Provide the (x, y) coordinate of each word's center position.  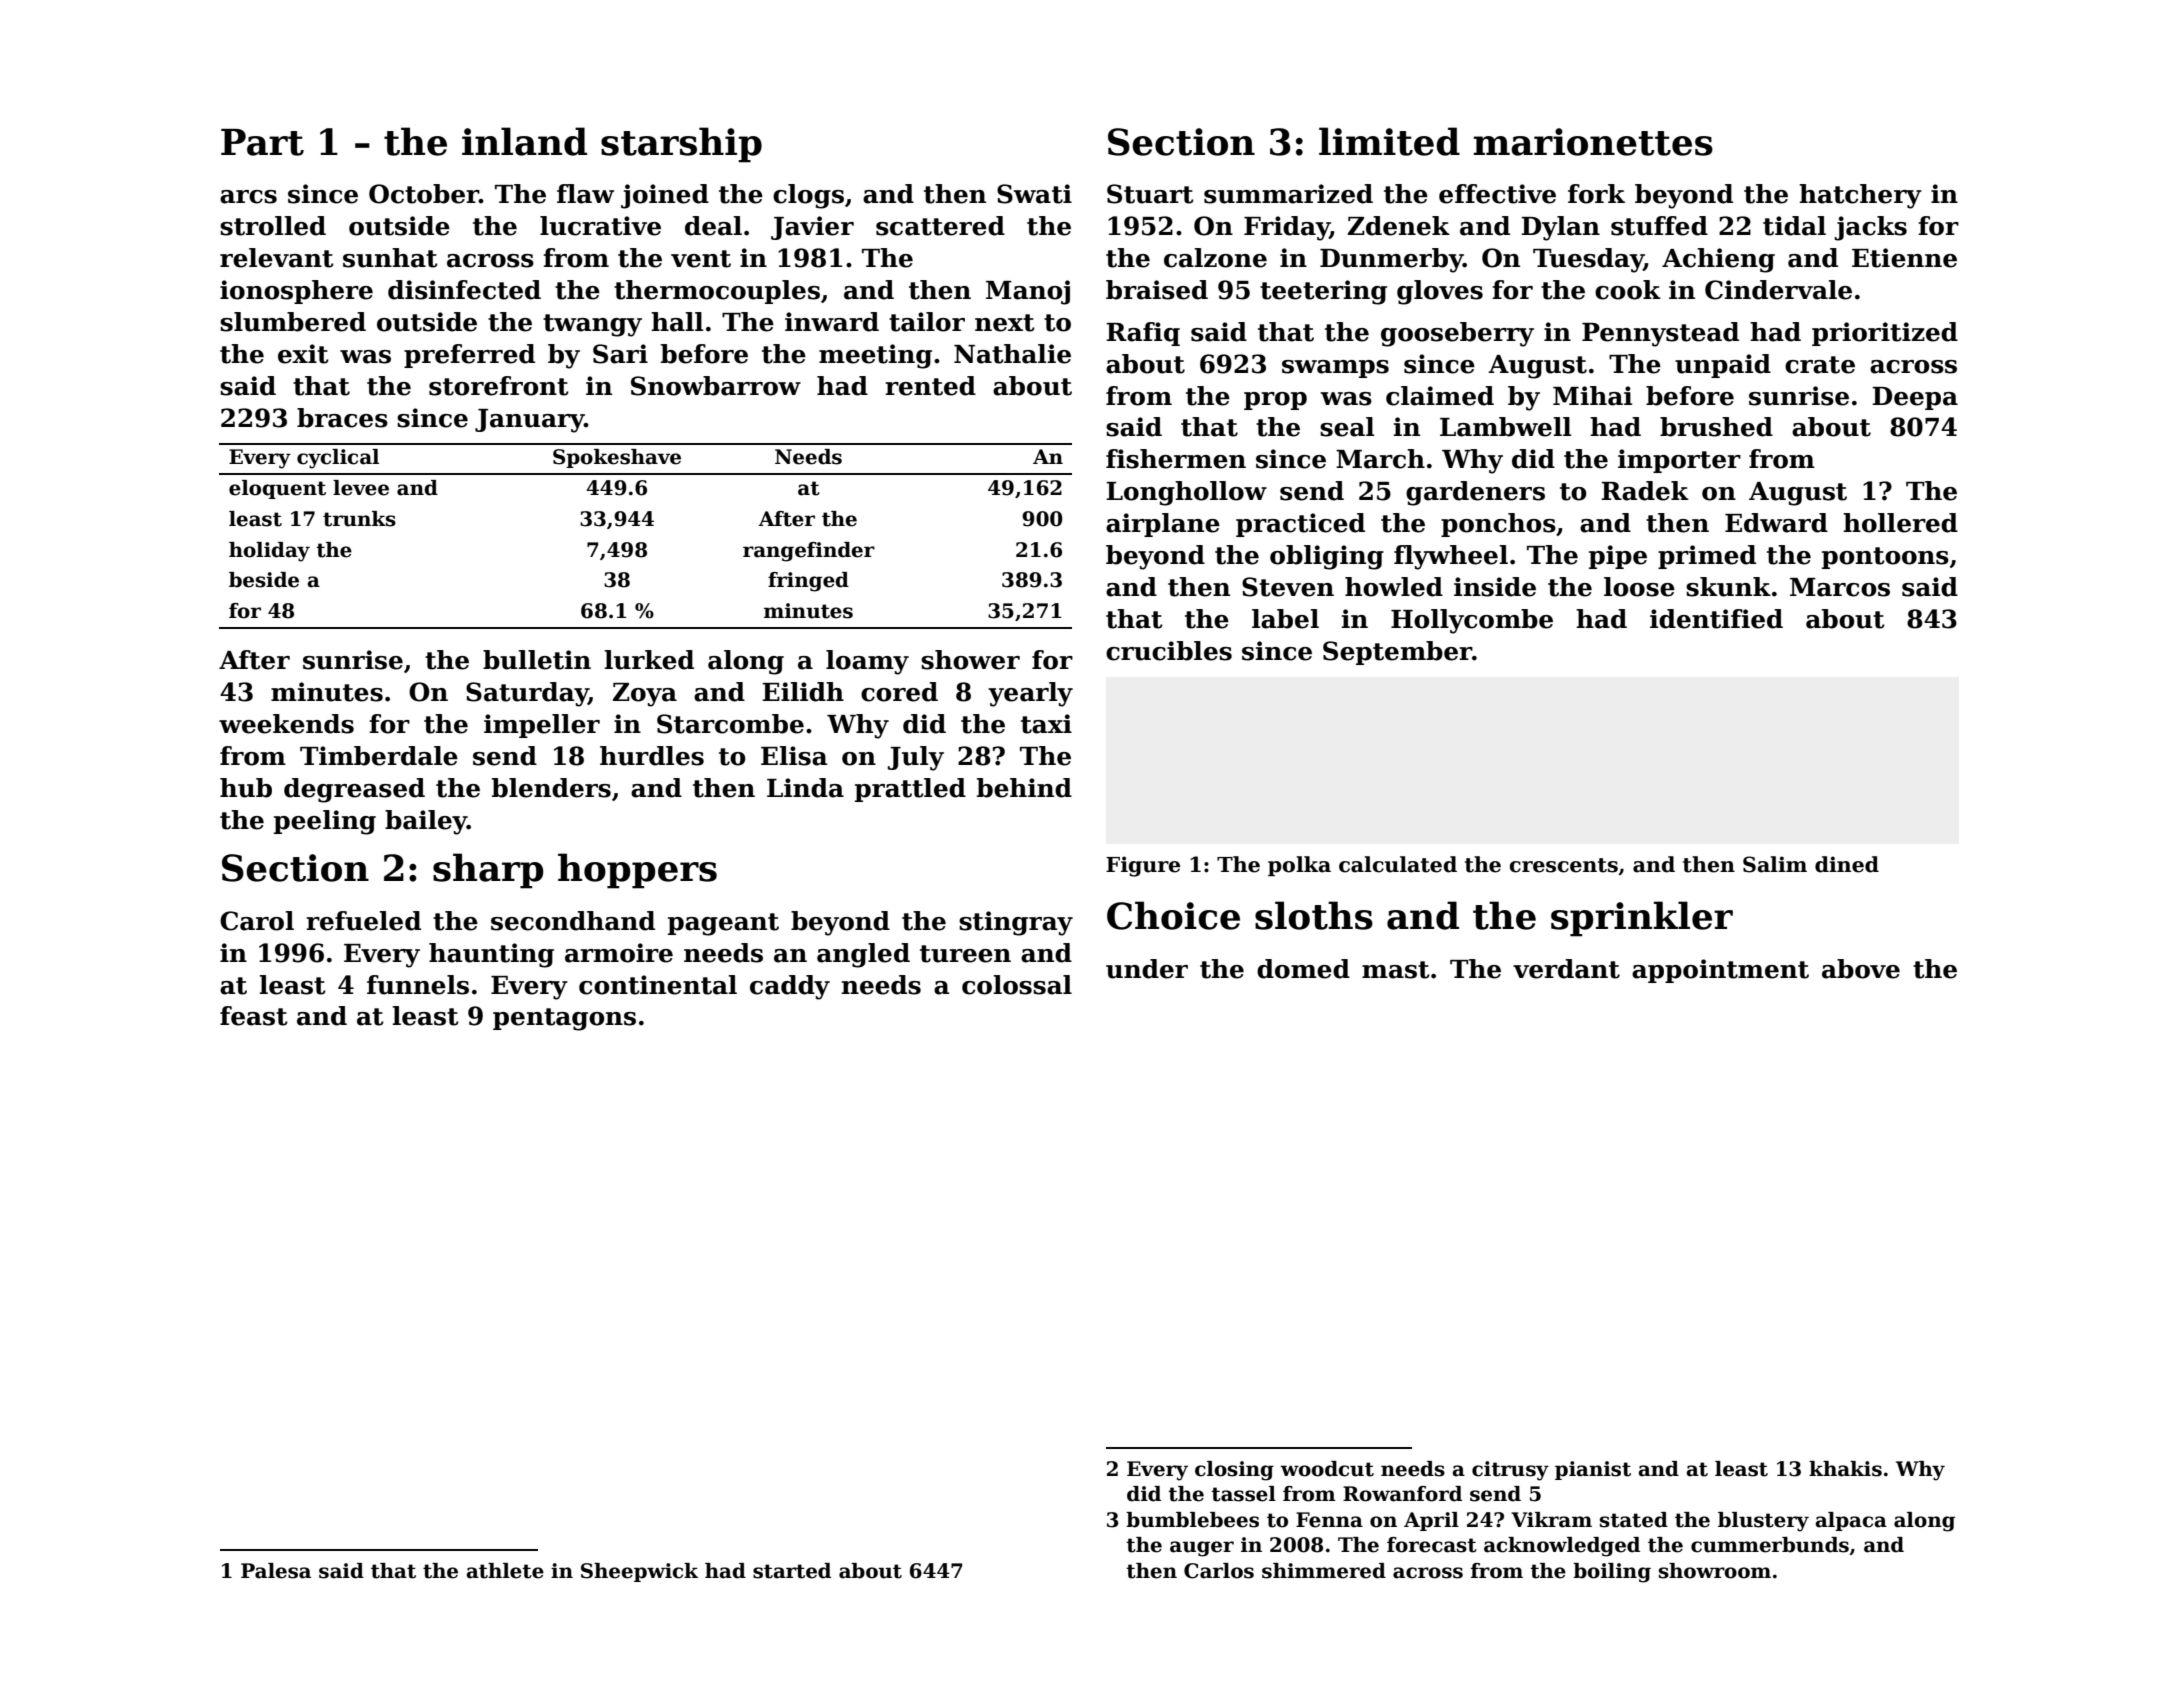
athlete (505, 1571)
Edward (1776, 523)
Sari (620, 354)
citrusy (1510, 1471)
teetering (1323, 292)
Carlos (1219, 1571)
